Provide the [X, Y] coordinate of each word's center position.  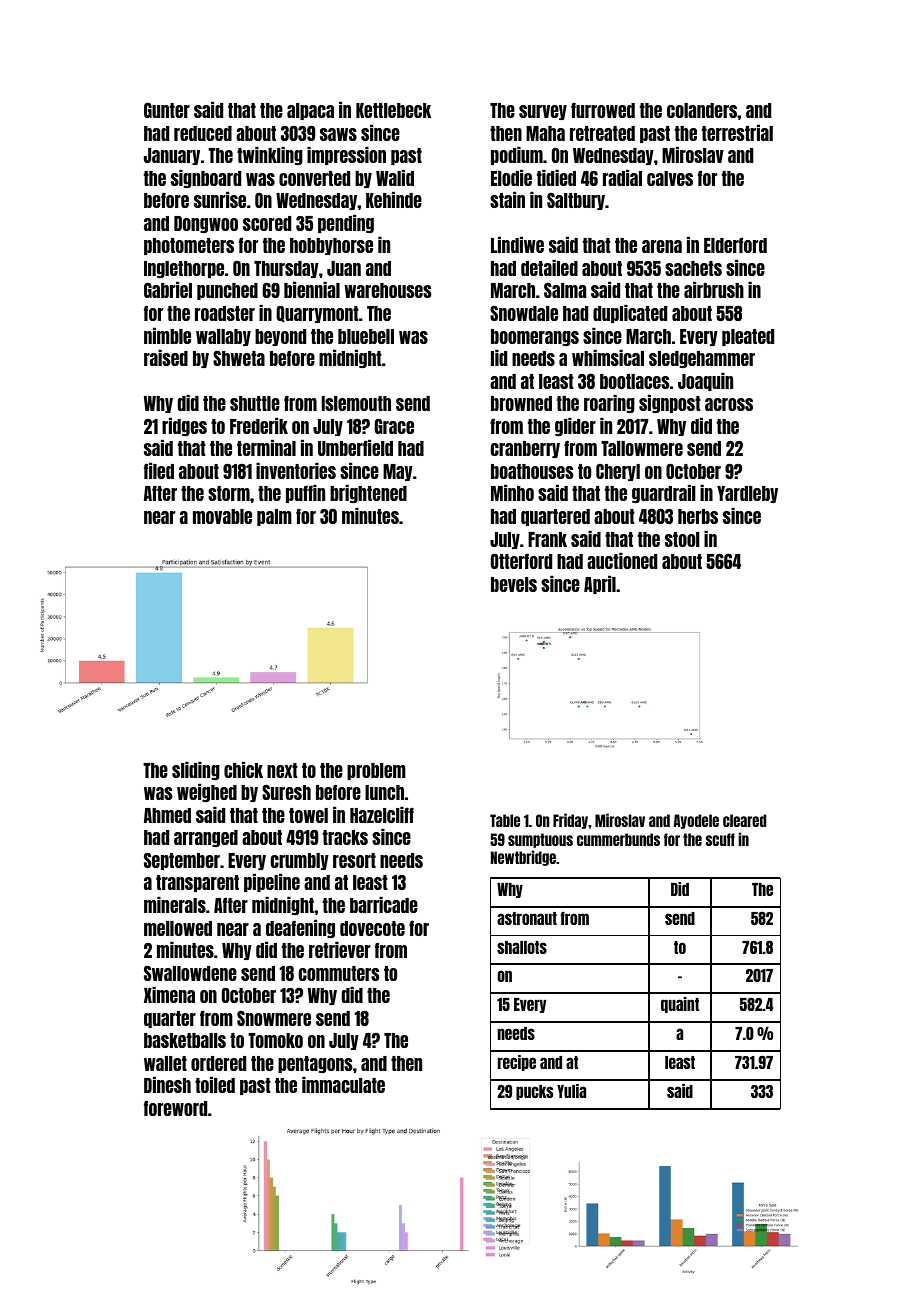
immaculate [343, 1084]
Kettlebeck [393, 110]
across [729, 404]
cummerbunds [618, 839]
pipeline [272, 882]
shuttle [255, 403]
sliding [196, 770]
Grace [394, 426]
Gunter [167, 110]
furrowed [603, 110]
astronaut [527, 918]
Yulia [571, 1091]
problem [376, 771]
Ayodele [696, 821]
